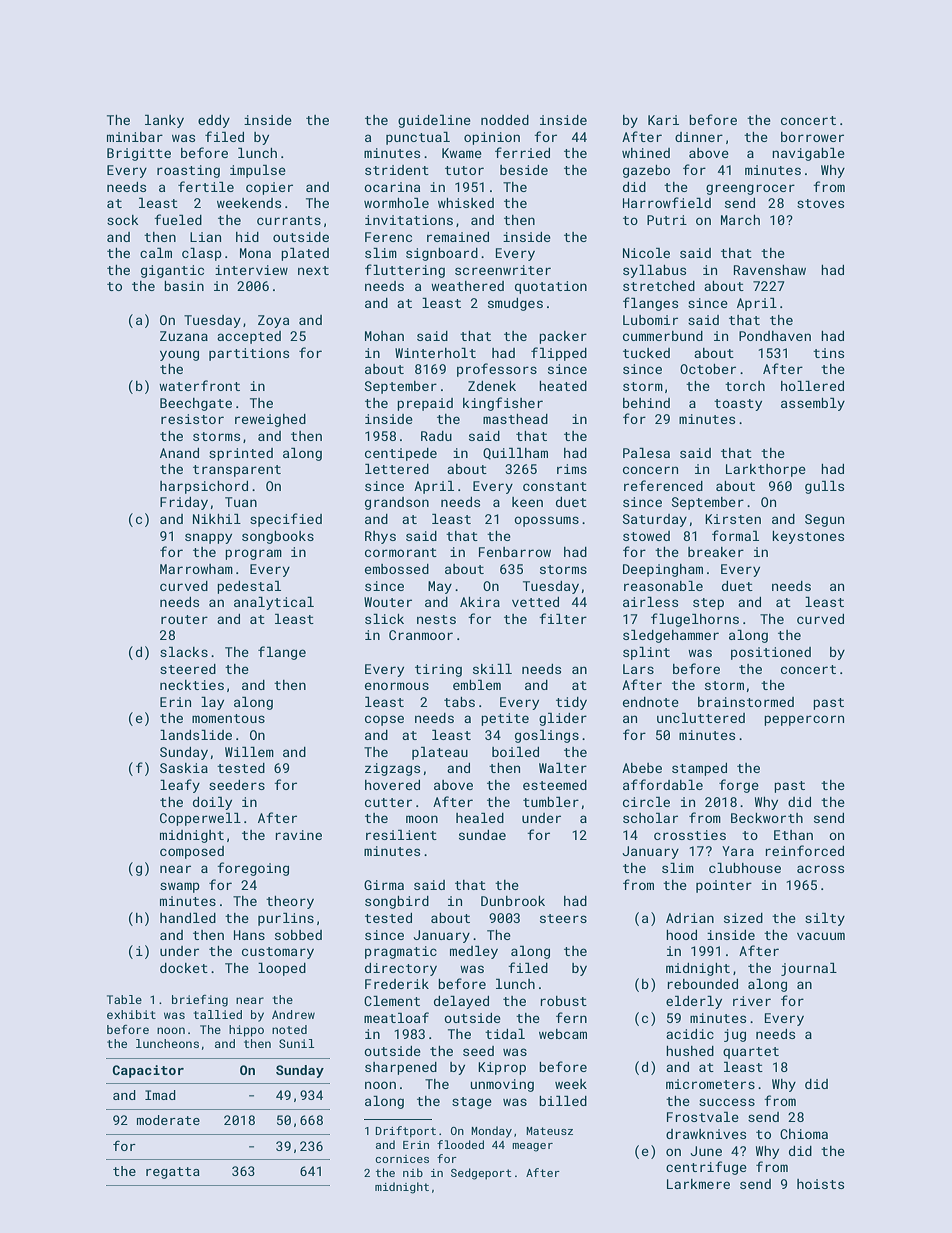 The width and height of the screenshot is (952, 1233). What do you see at coordinates (524, 170) in the screenshot?
I see `beside` at bounding box center [524, 170].
